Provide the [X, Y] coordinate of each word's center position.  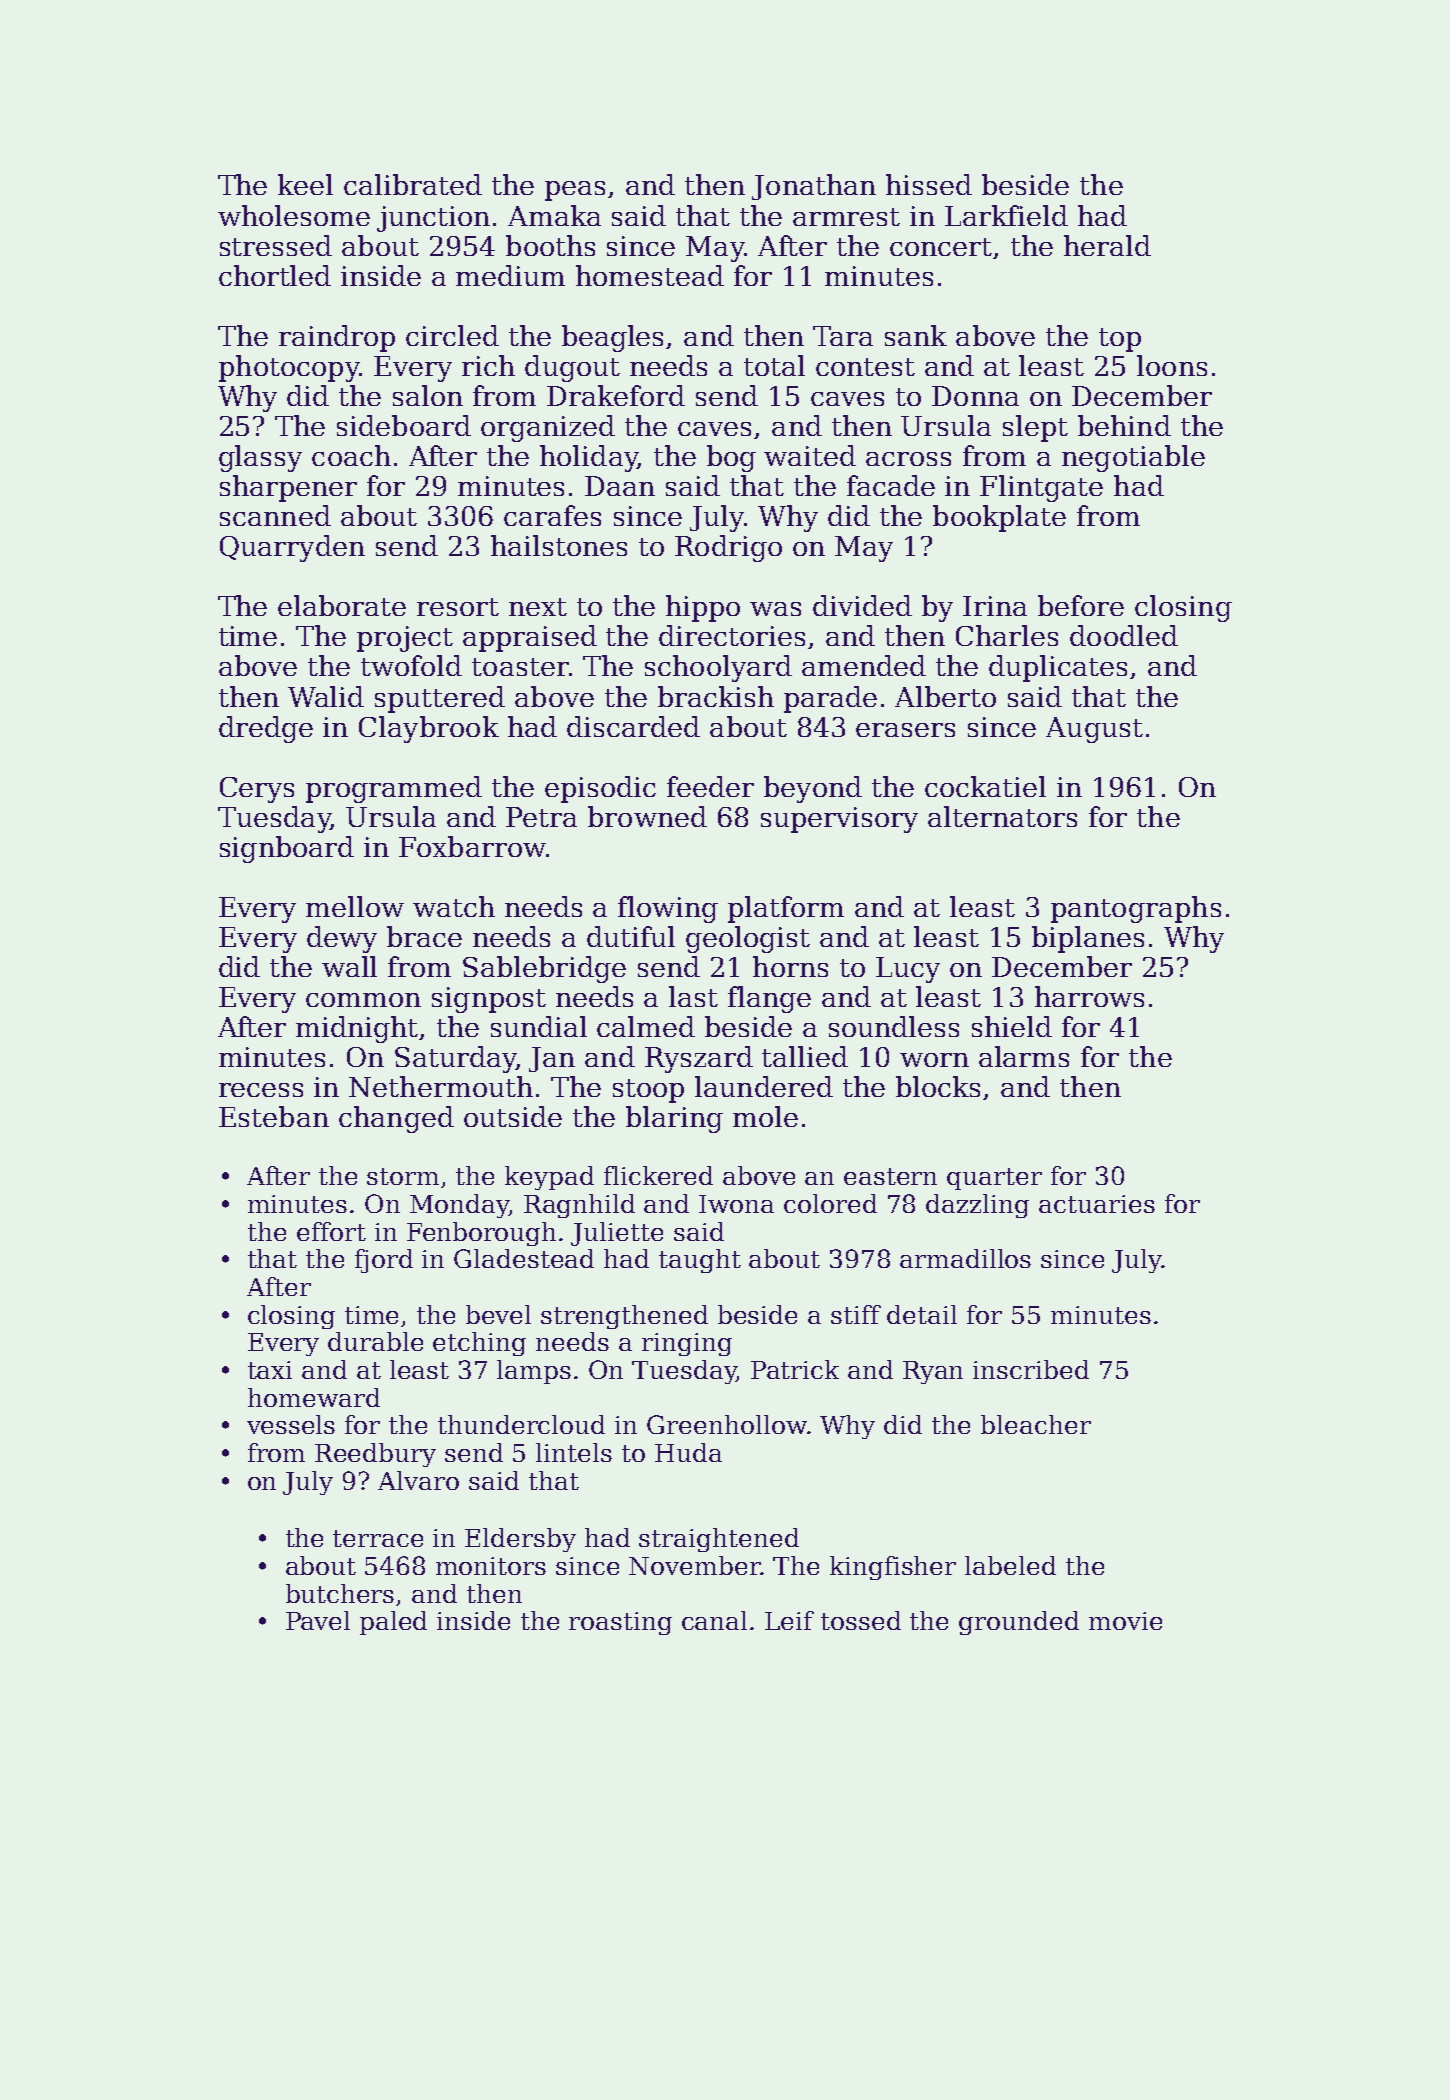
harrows [1089, 996]
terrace [378, 1538]
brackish [716, 696]
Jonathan [814, 187]
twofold [411, 665]
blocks [938, 1086]
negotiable [1133, 458]
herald [1107, 245]
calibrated [413, 184]
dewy [342, 939]
